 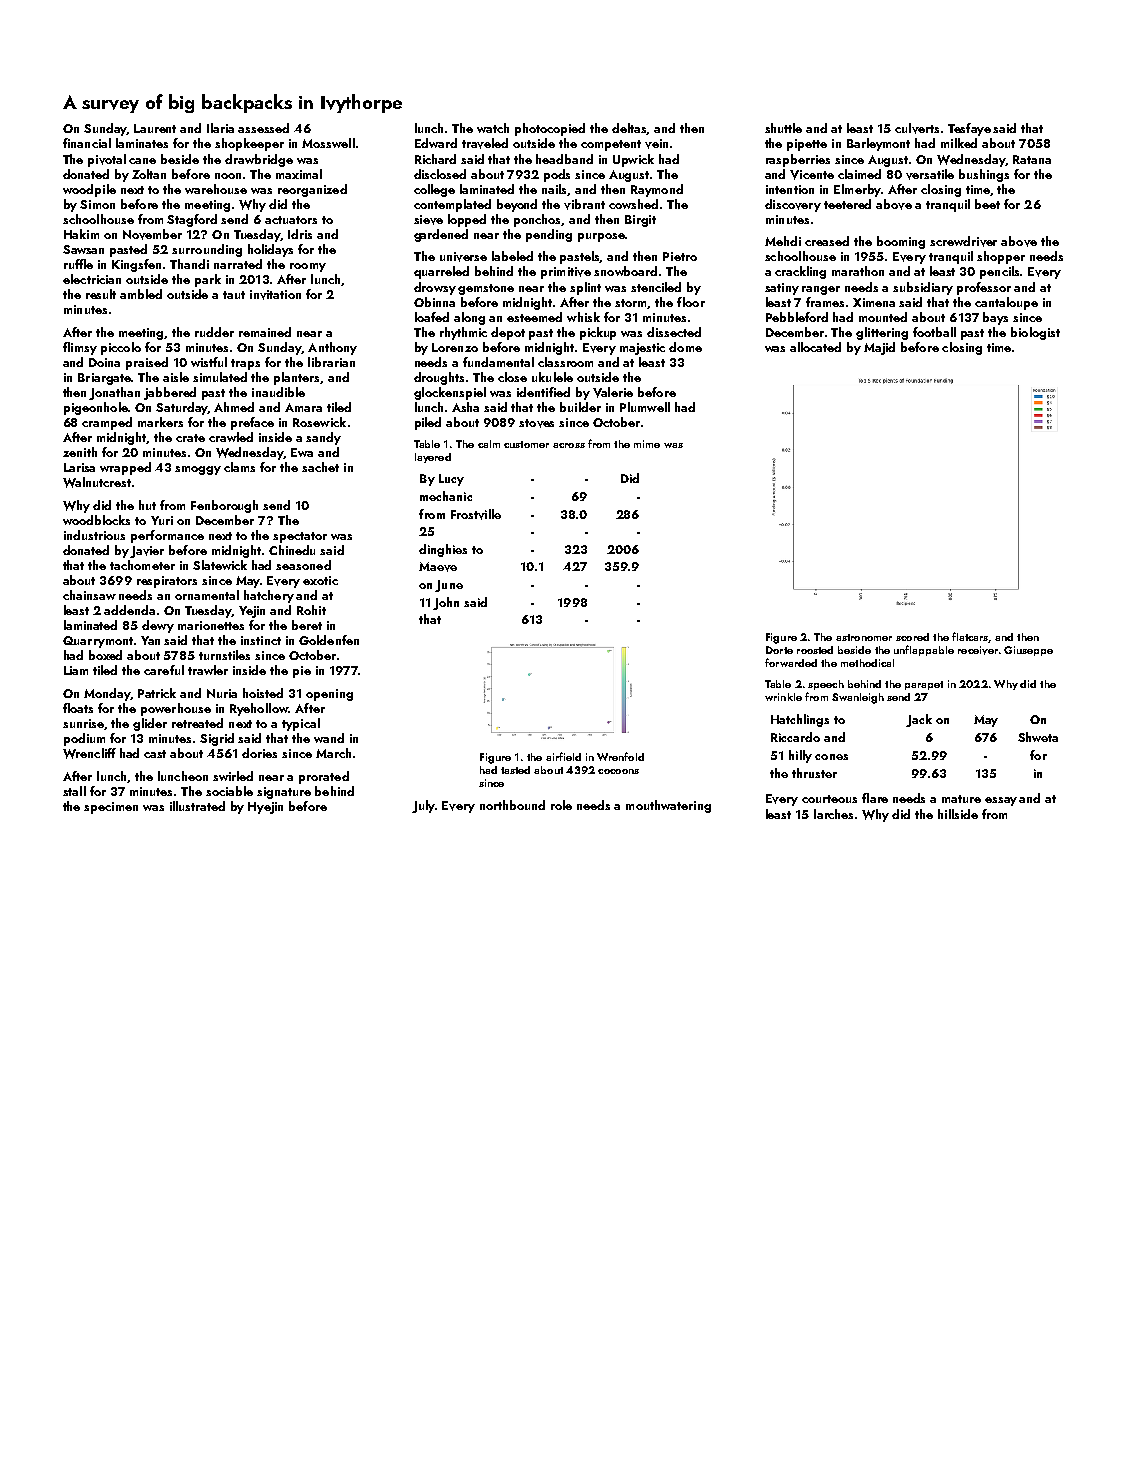 What do you see at coordinates (912, 637) in the screenshot?
I see `scored` at bounding box center [912, 637].
